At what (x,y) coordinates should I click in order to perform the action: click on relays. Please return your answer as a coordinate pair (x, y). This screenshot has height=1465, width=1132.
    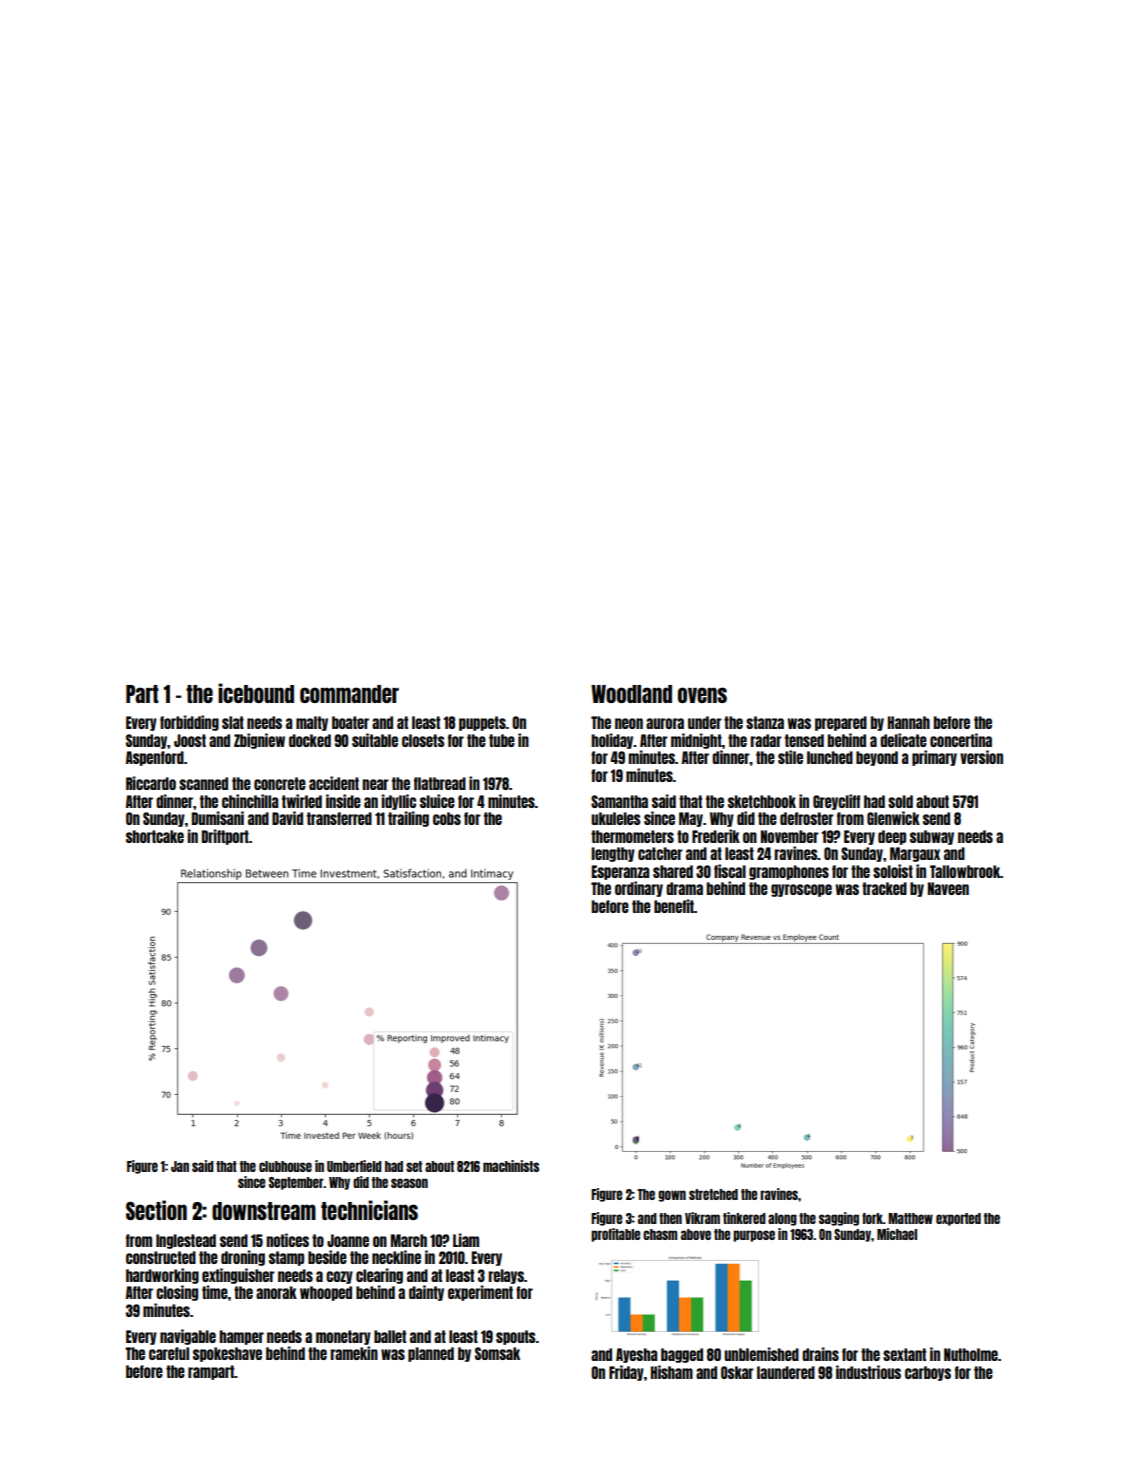
    Looking at the image, I should click on (506, 1276).
